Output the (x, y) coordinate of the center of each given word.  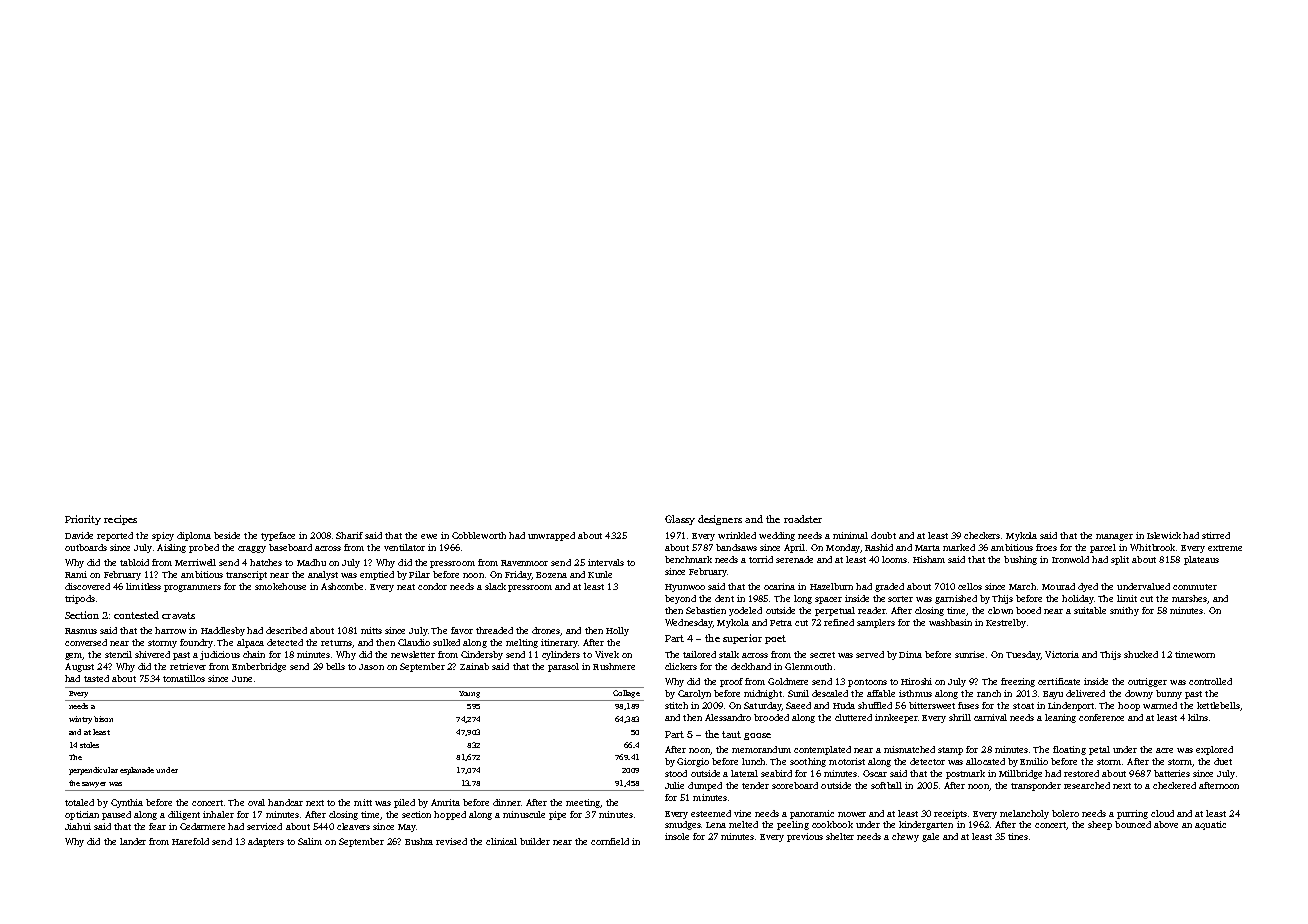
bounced (1133, 824)
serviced (264, 826)
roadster (803, 519)
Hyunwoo (685, 588)
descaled (830, 693)
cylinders (561, 655)
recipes (120, 520)
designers (720, 520)
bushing (1020, 560)
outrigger (1147, 682)
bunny (1169, 694)
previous (805, 837)
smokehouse (280, 586)
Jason (371, 667)
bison (103, 719)
